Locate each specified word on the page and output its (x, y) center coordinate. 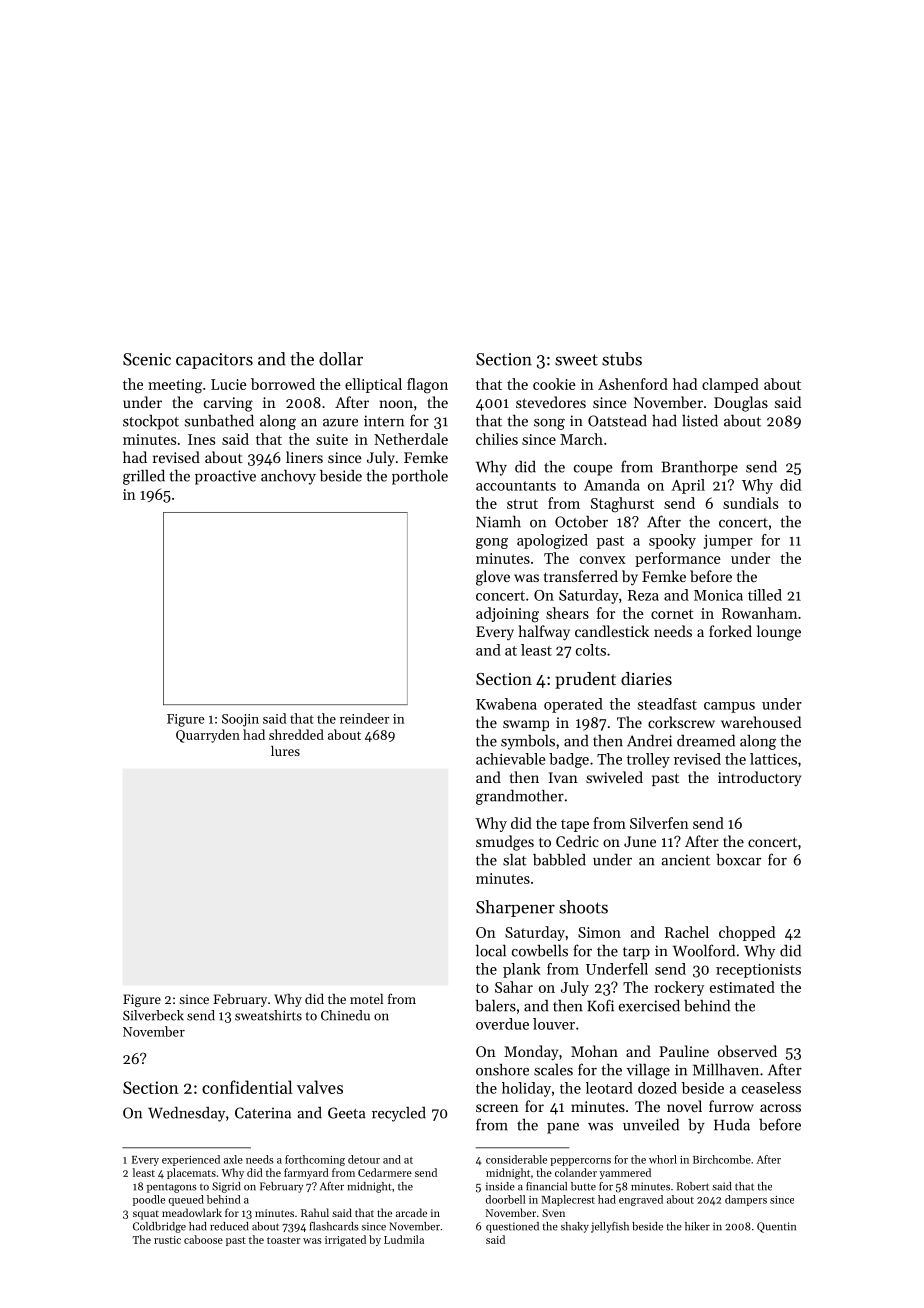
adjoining (507, 615)
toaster (283, 1240)
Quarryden (208, 736)
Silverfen (659, 823)
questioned (512, 1227)
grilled (144, 477)
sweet (576, 360)
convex (602, 560)
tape (575, 825)
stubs (622, 359)
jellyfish (610, 1227)
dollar (341, 359)
